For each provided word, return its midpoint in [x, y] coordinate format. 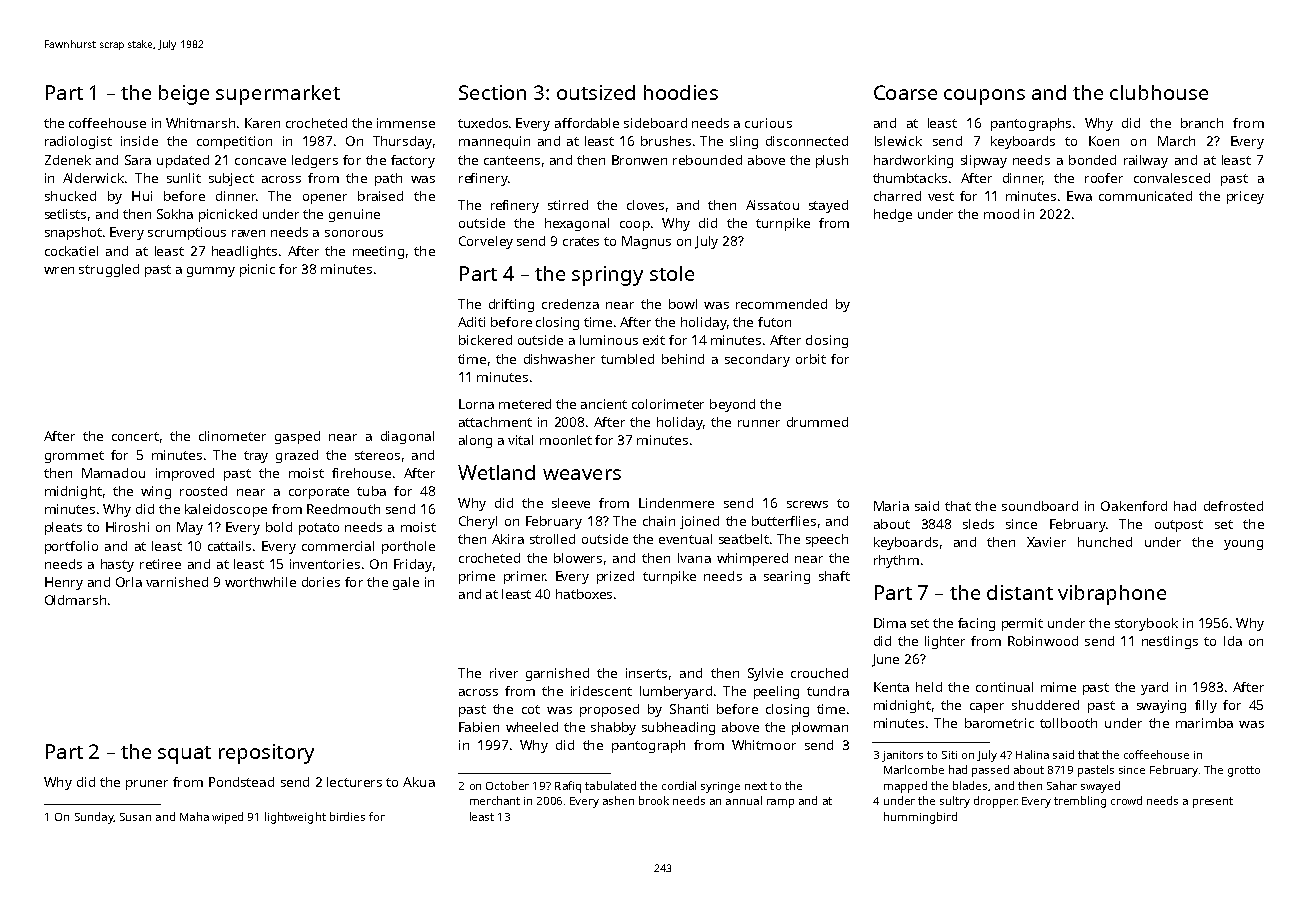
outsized [596, 92]
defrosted [1233, 506]
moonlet [566, 440]
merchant [495, 800]
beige [184, 95]
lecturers [354, 782]
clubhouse [1159, 92]
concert [135, 436]
